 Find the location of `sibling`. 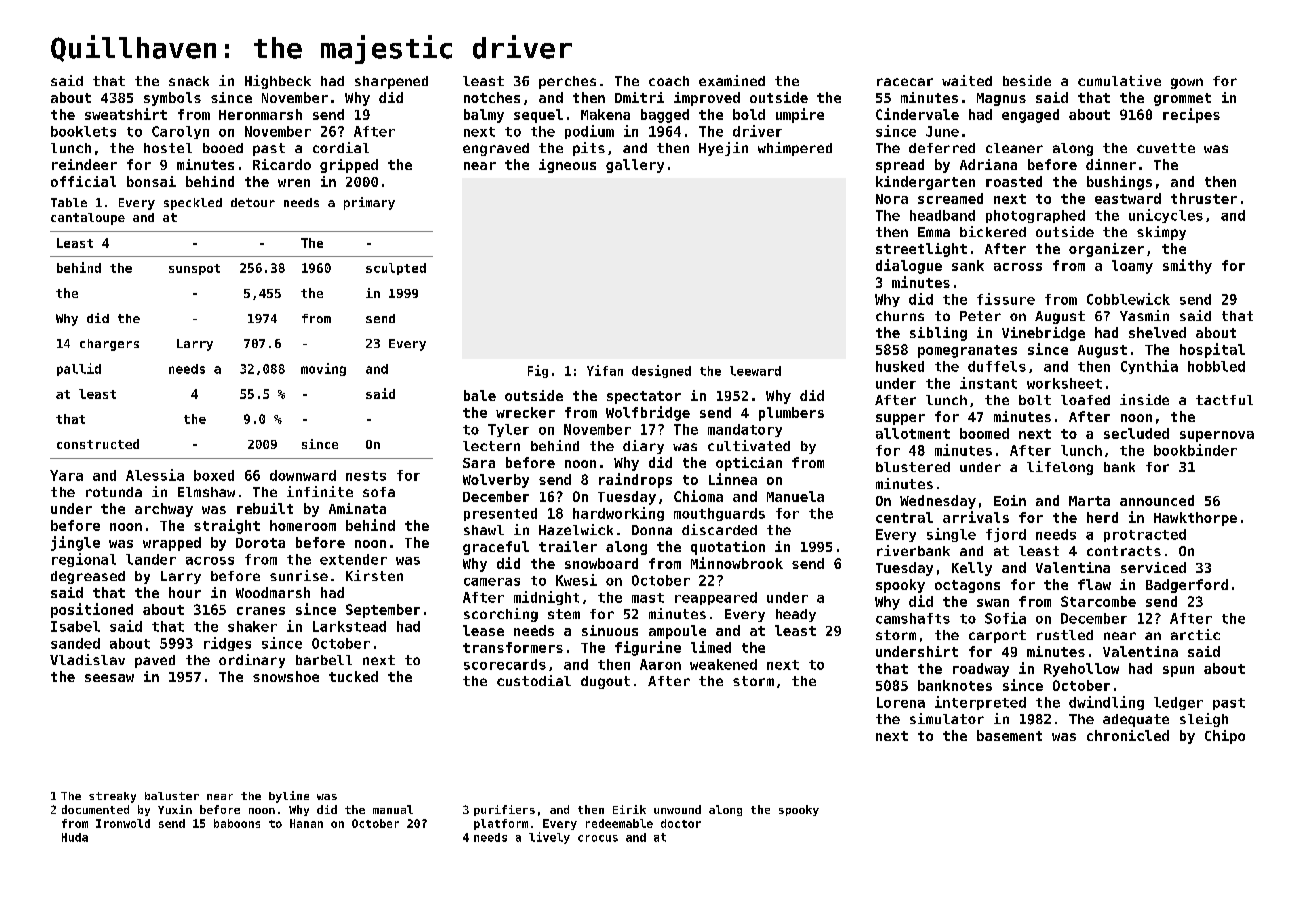

sibling is located at coordinates (938, 334).
